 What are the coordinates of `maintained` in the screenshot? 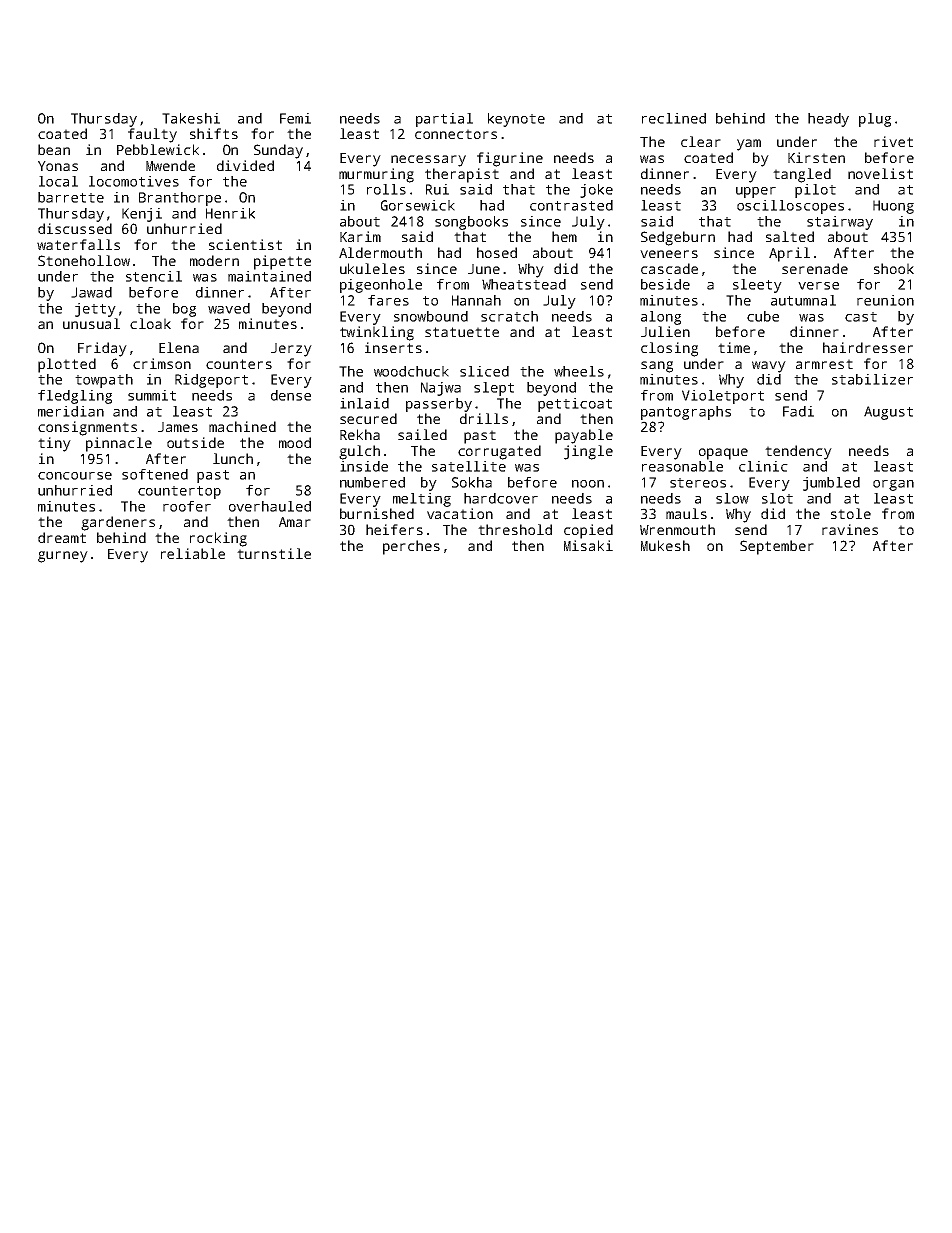 It's located at (269, 276).
